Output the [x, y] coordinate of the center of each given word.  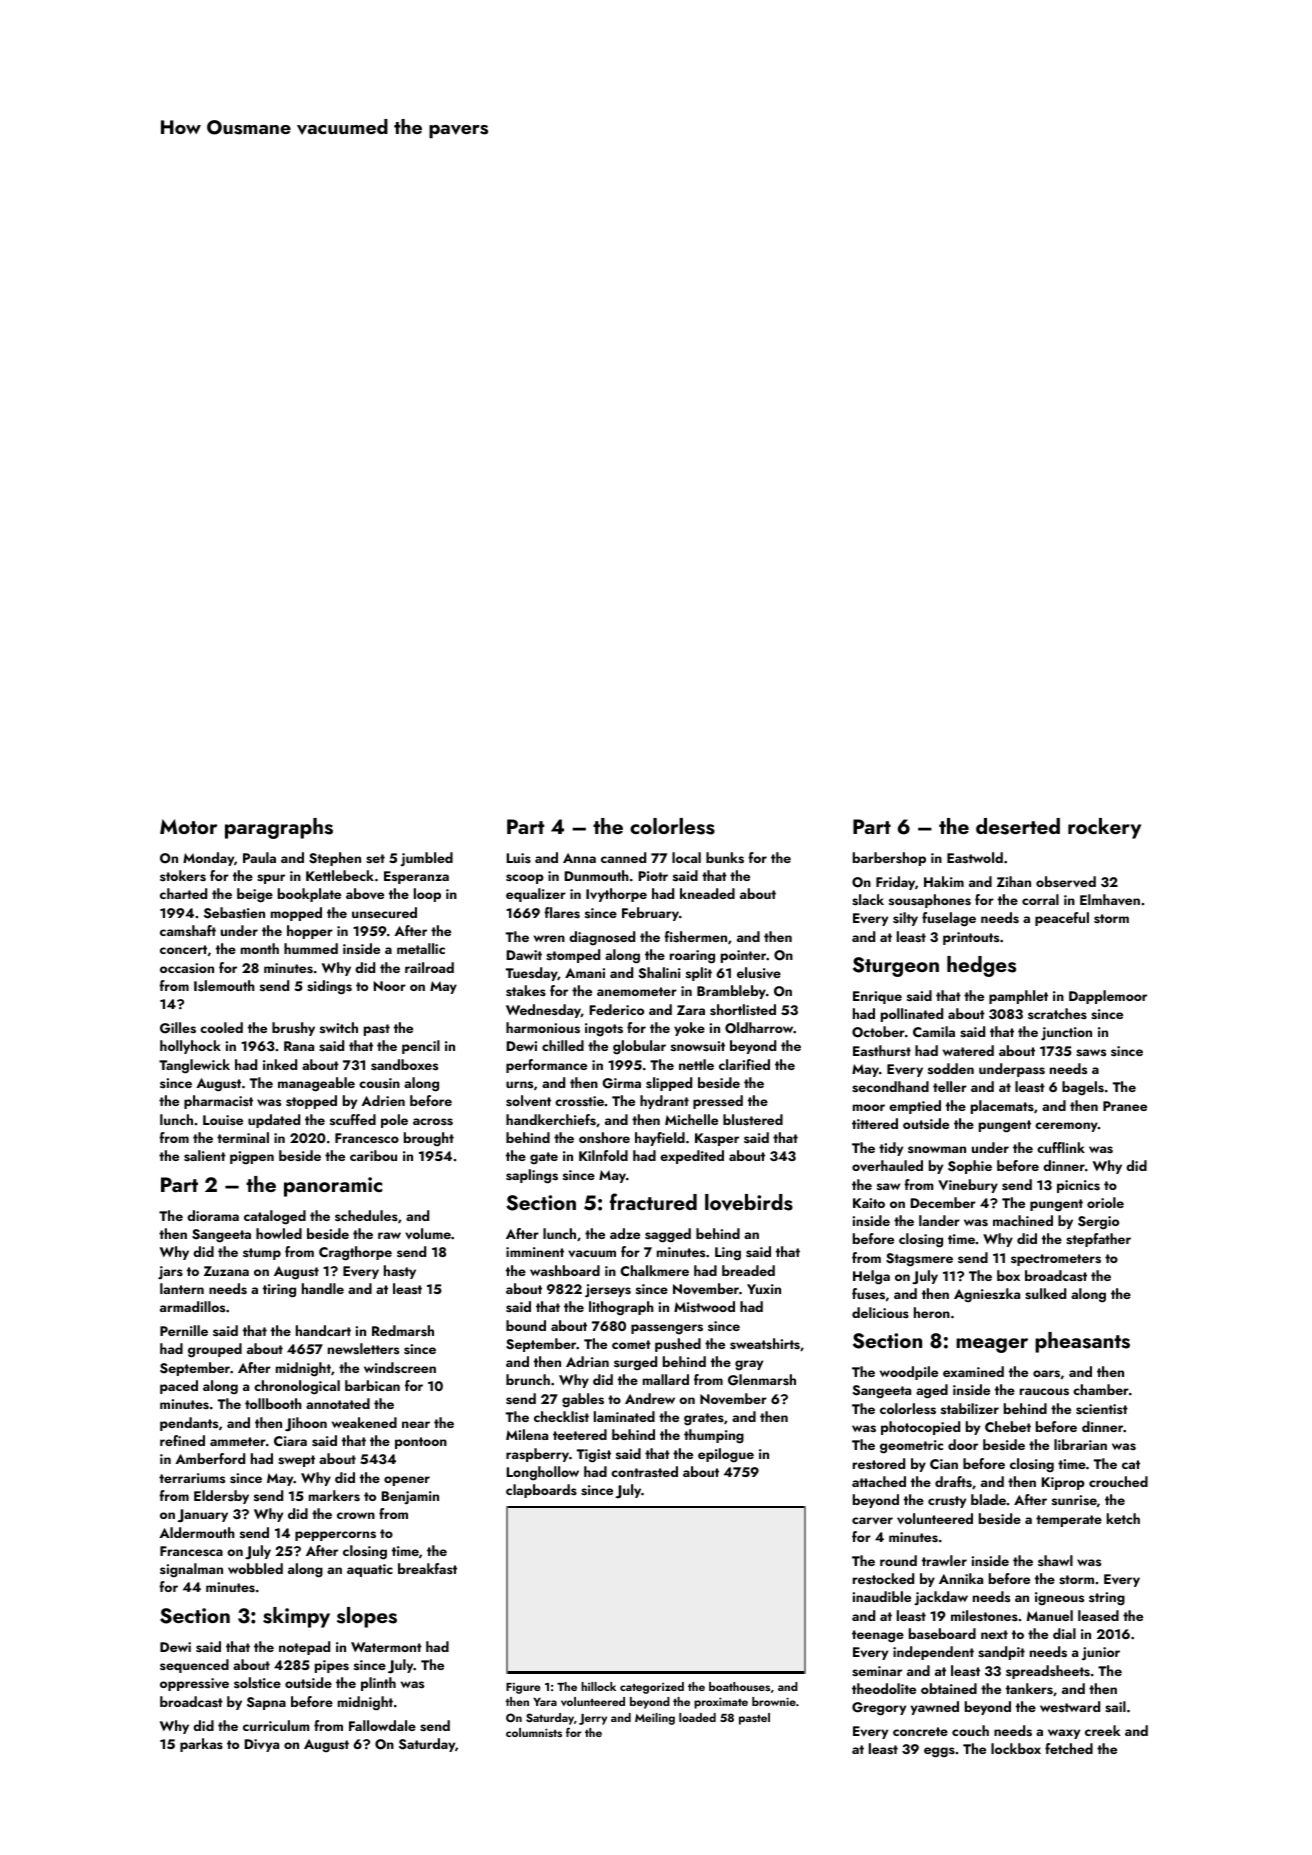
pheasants [1082, 1342]
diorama [213, 1215]
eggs [939, 1752]
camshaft [188, 930]
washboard [565, 1271]
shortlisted [743, 1009]
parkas [201, 1745]
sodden [951, 1068]
